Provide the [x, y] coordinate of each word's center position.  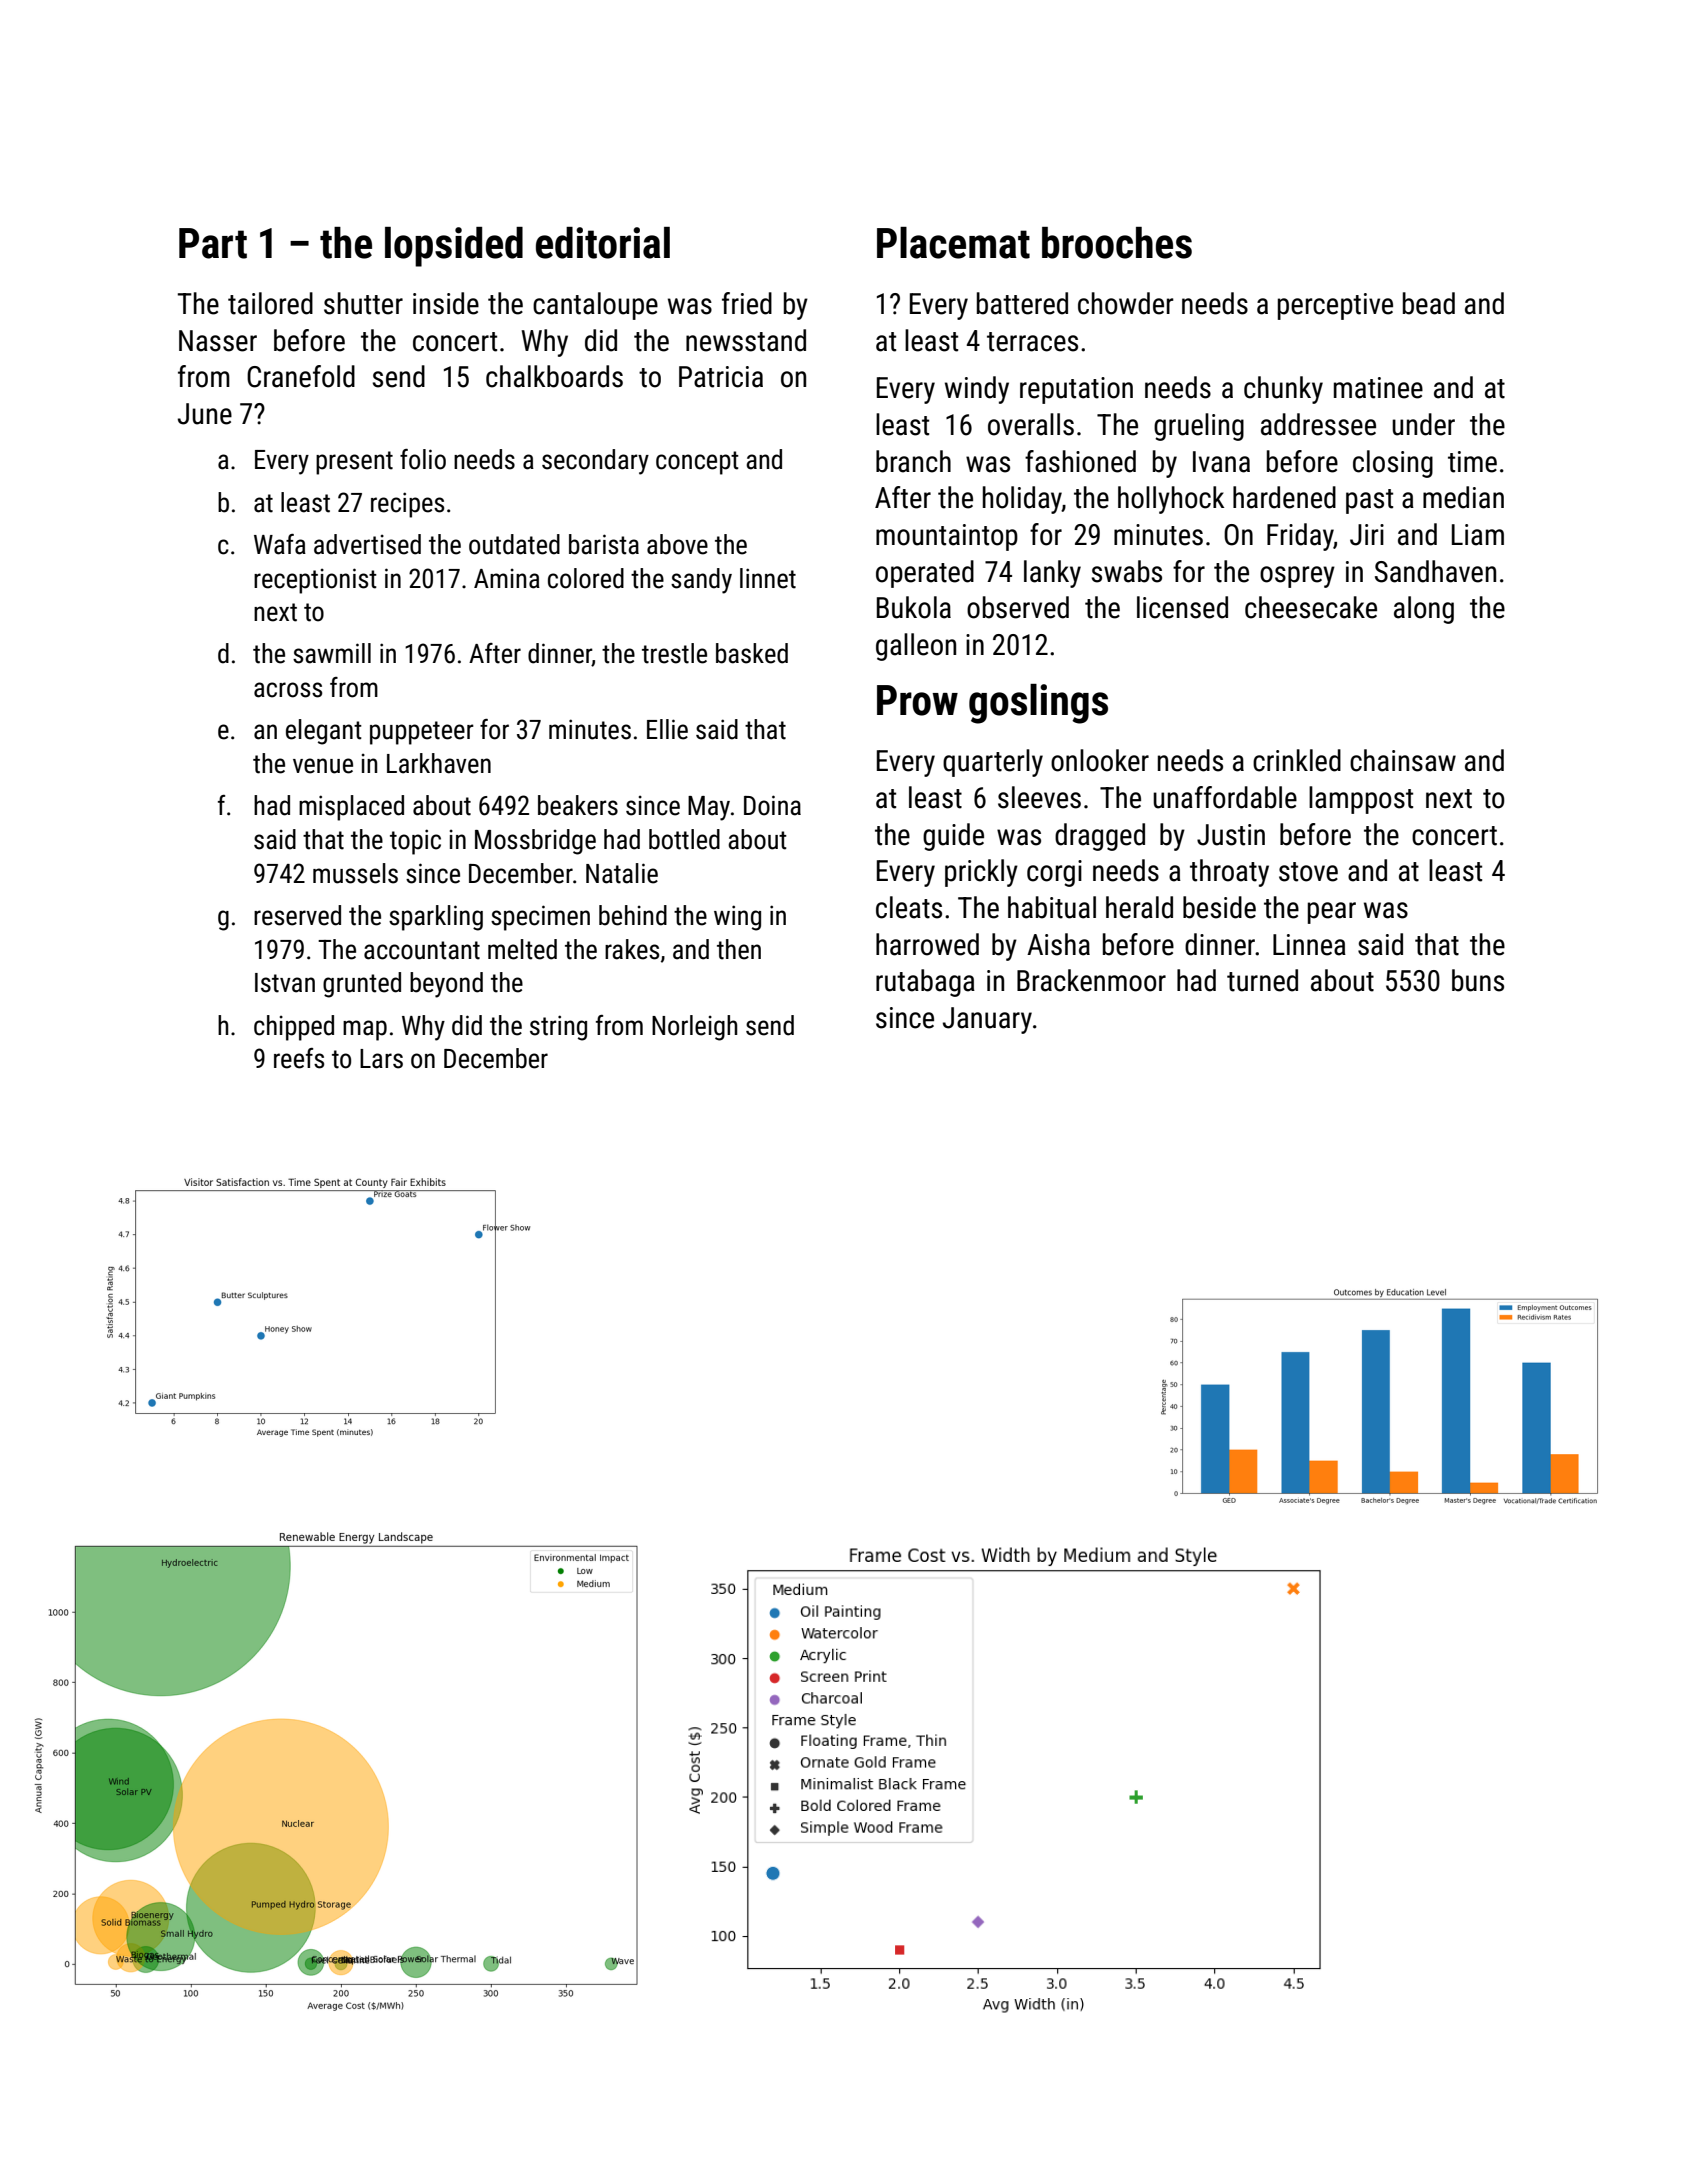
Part [213, 243]
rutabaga [925, 983]
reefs [299, 1058]
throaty [1229, 873]
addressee [1318, 424]
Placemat [953, 243]
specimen [540, 918]
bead [1429, 303]
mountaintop [947, 537]
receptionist [315, 581]
